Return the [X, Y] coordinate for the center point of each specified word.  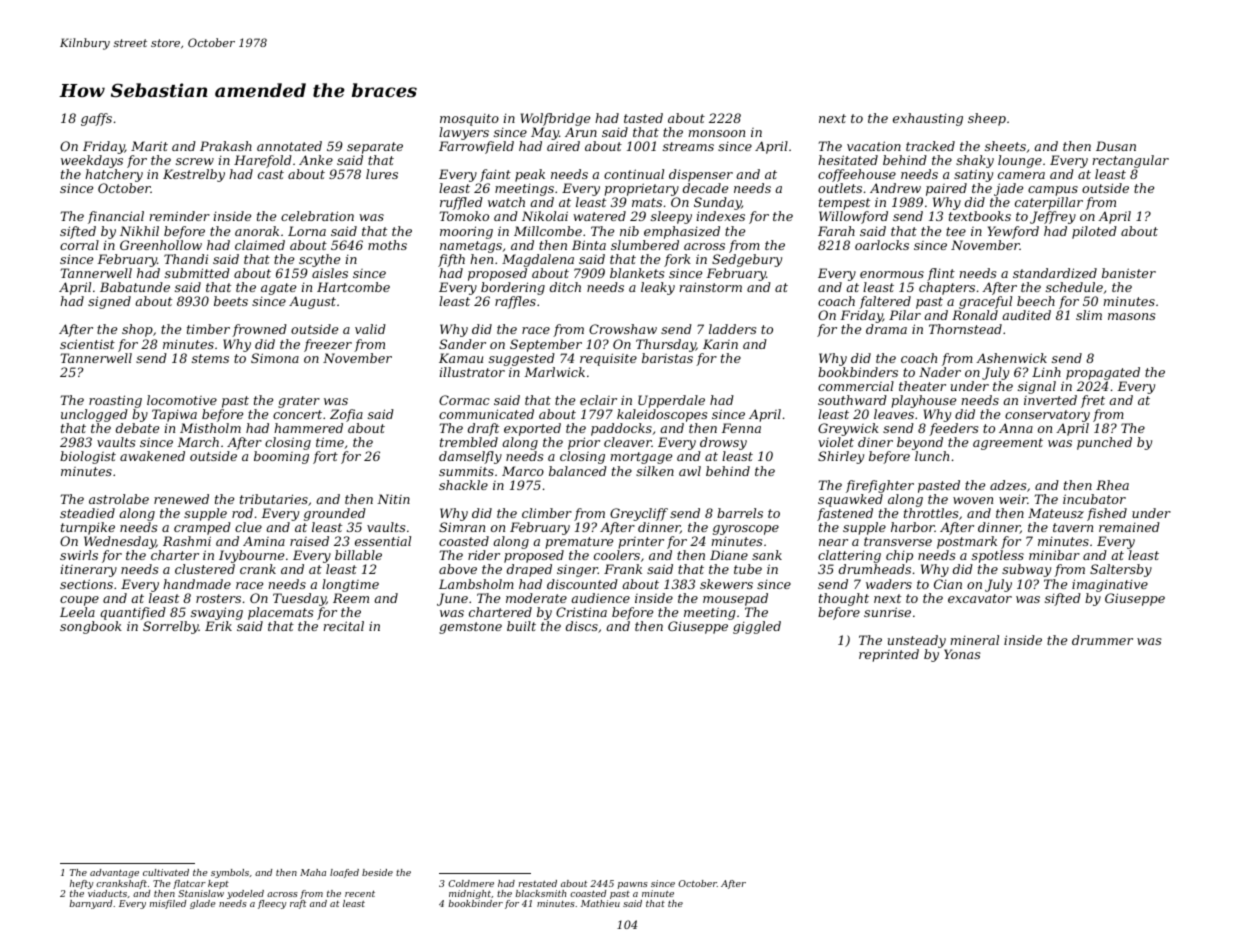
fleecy [272, 904]
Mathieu [600, 903]
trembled [469, 442]
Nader [940, 372]
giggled [757, 627]
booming [281, 457]
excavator [980, 598]
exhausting [928, 119]
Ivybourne [251, 556]
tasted [643, 118]
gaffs [96, 119]
